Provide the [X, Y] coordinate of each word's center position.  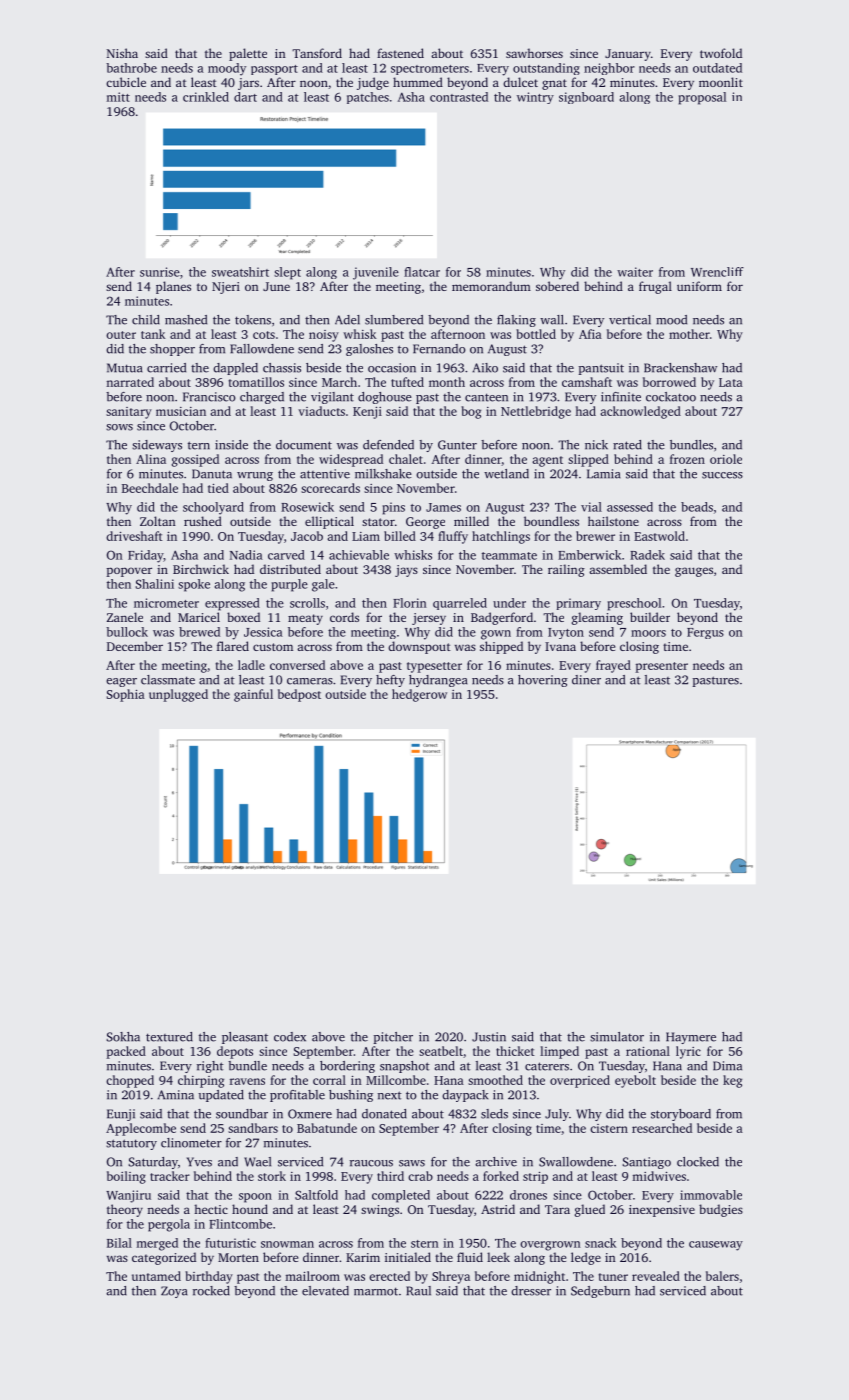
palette [248, 54]
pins [394, 508]
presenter [661, 667]
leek [498, 1257]
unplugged [178, 695]
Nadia [246, 555]
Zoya [174, 1292]
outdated [717, 68]
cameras [310, 681]
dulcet [520, 82]
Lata [731, 382]
